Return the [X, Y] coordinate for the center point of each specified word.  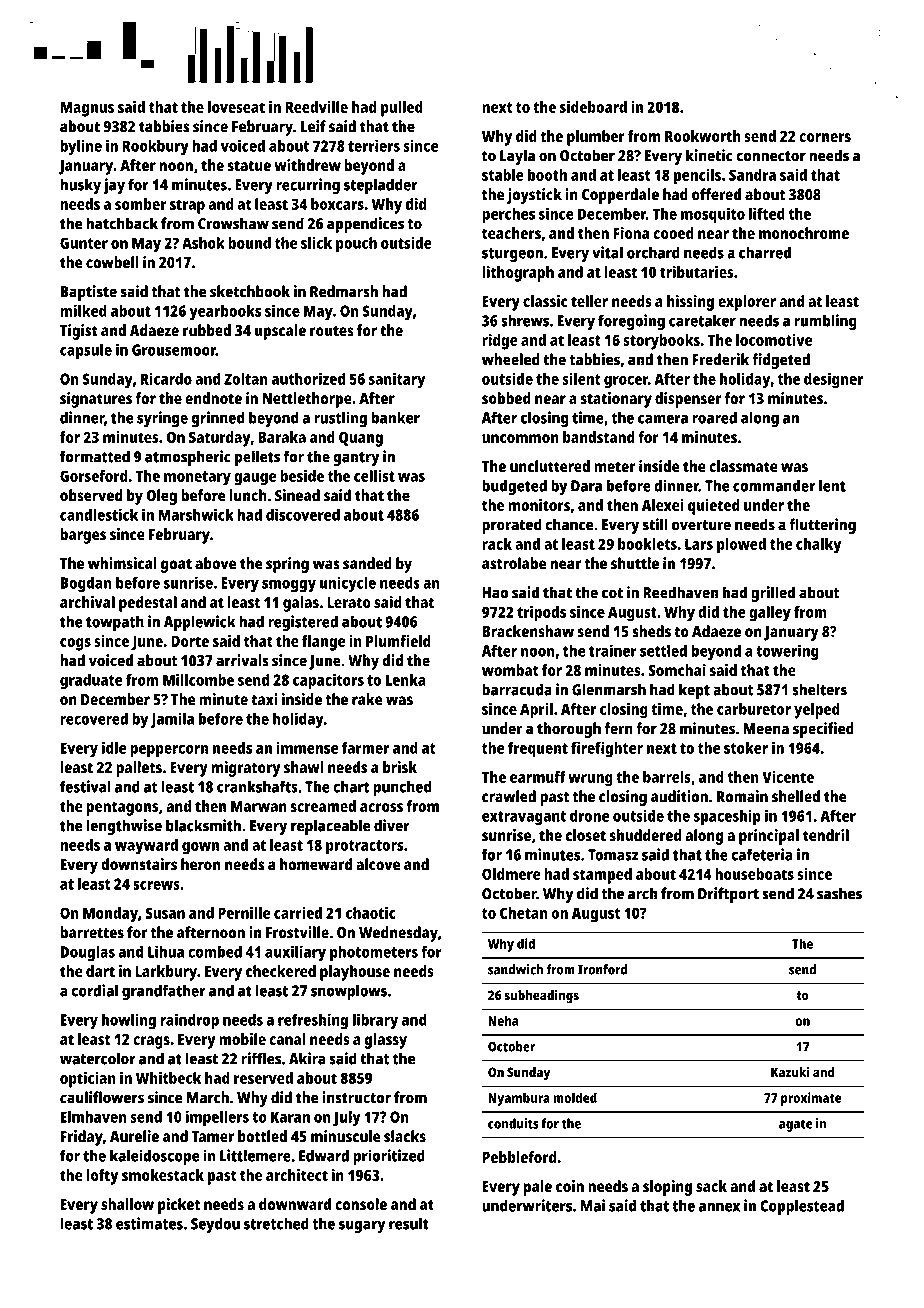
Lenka [406, 680]
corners [825, 137]
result [409, 1223]
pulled [402, 109]
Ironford [602, 969]
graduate [91, 682]
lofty [102, 1177]
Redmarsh [344, 291]
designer [834, 380]
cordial [94, 990]
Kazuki [790, 1072]
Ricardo [166, 378]
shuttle [635, 563]
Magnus [87, 109]
